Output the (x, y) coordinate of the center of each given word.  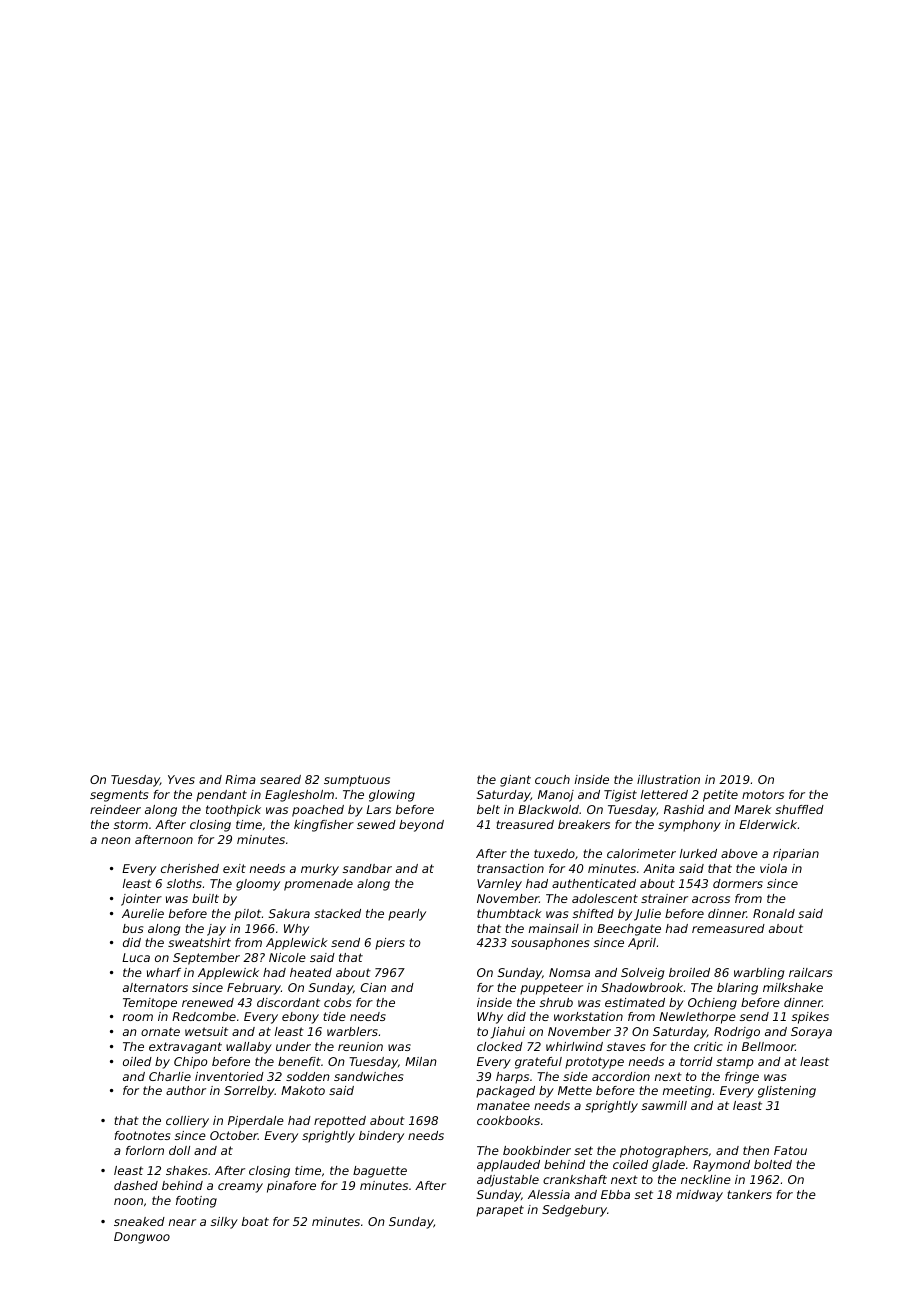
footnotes (142, 1135)
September (206, 959)
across (711, 899)
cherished (190, 868)
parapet (500, 1211)
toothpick (233, 811)
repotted (340, 1122)
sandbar (367, 868)
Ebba (615, 1194)
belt (488, 809)
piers (390, 944)
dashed (136, 1185)
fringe (742, 1078)
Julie (647, 915)
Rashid (684, 809)
